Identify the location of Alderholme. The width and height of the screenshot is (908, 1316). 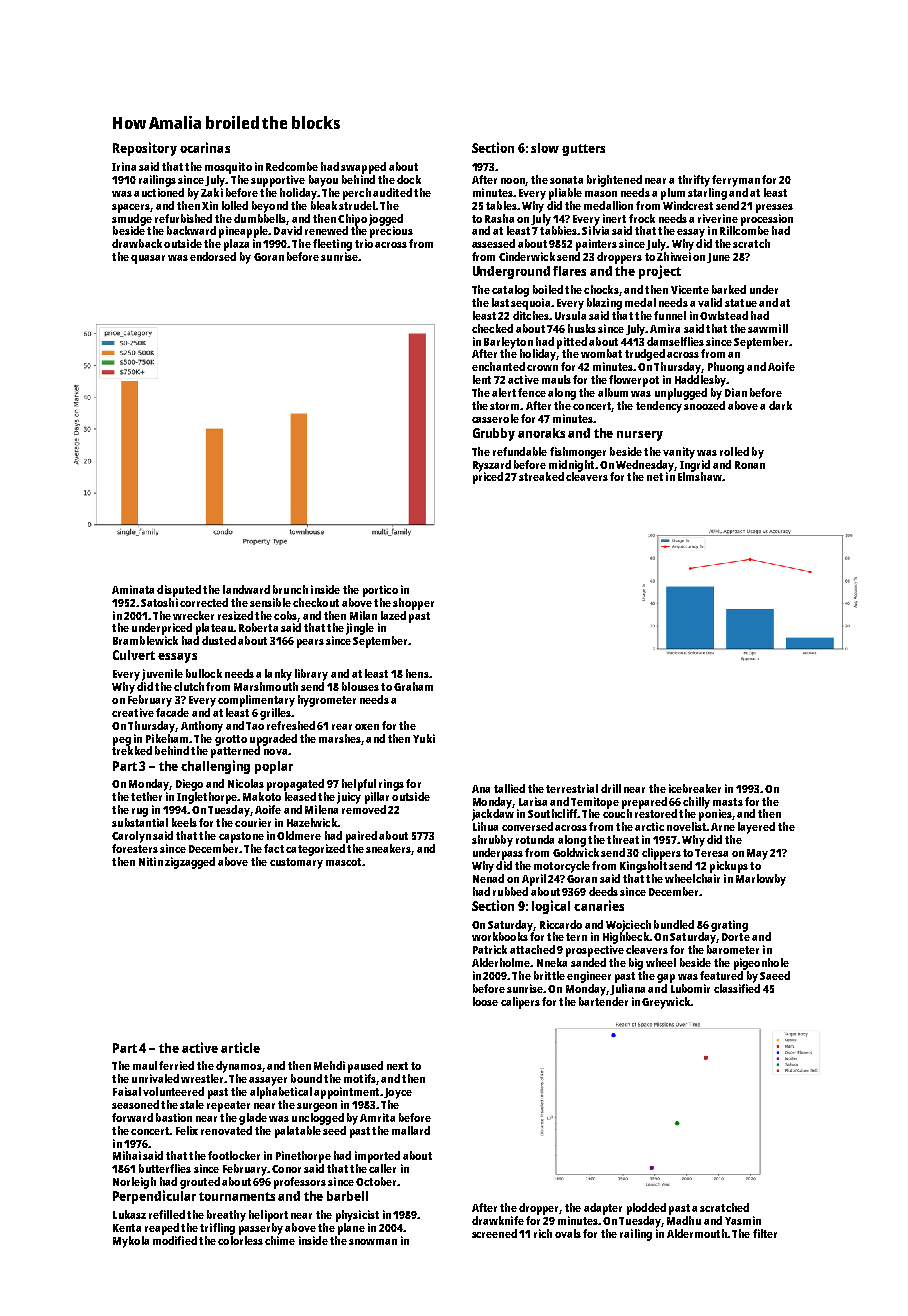
(501, 962).
